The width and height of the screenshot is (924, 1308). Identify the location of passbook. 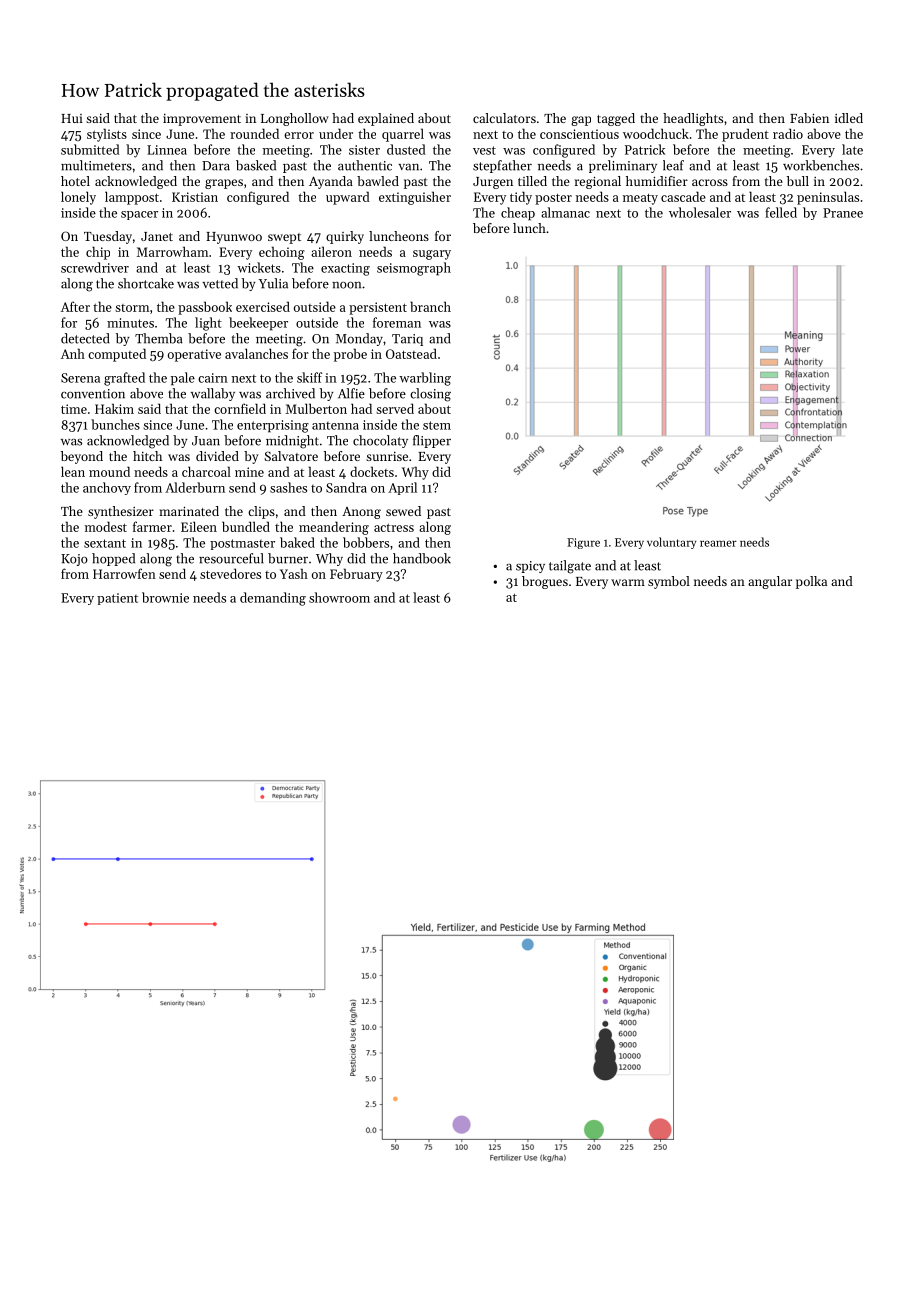
(205, 308).
